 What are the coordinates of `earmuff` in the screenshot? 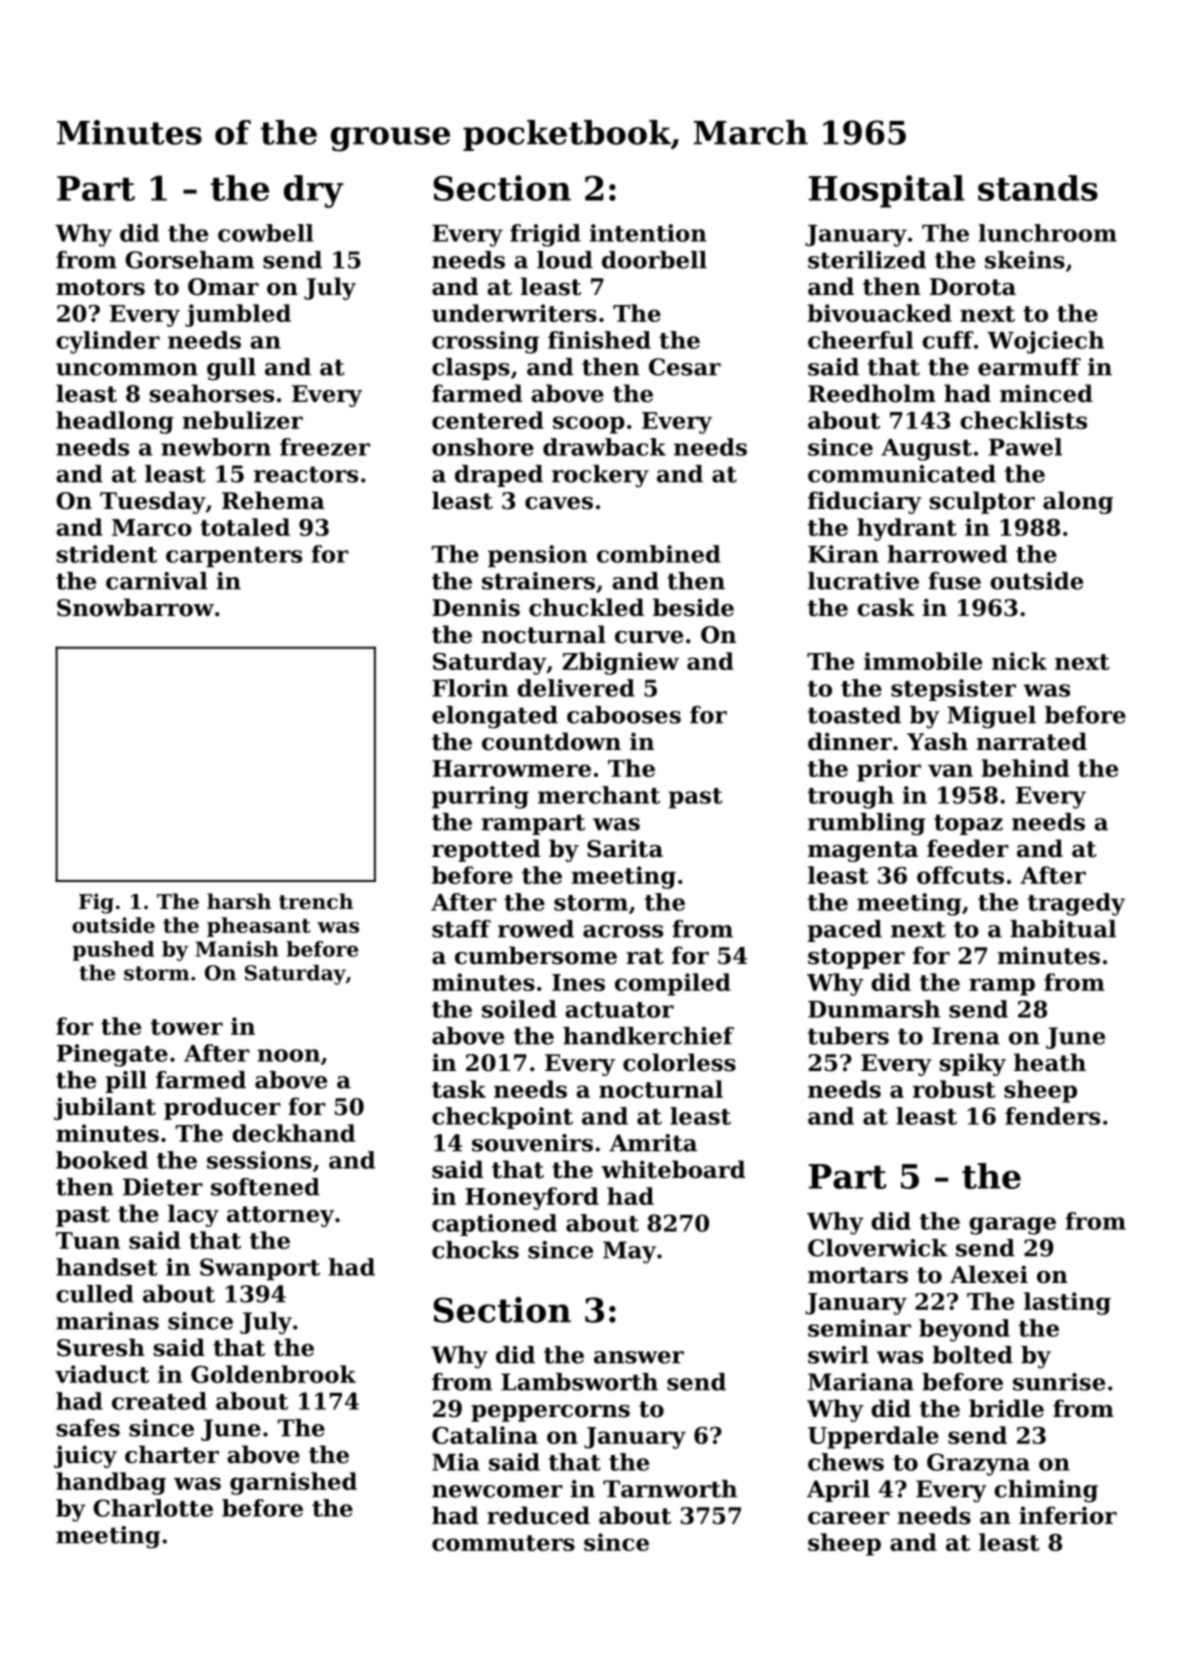 It's located at (1029, 367).
